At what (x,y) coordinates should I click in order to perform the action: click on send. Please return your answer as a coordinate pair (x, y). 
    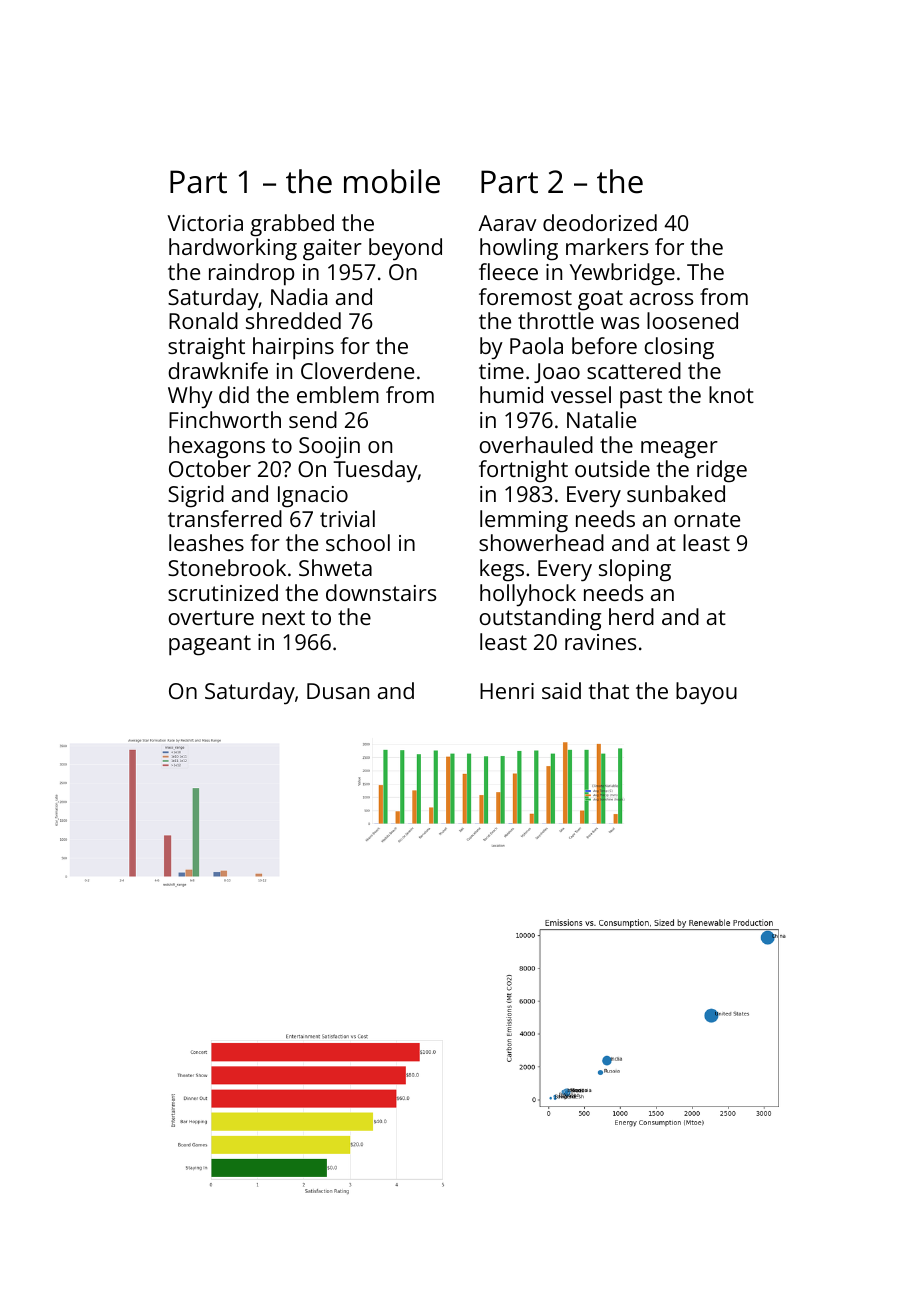
    Looking at the image, I should click on (313, 419).
